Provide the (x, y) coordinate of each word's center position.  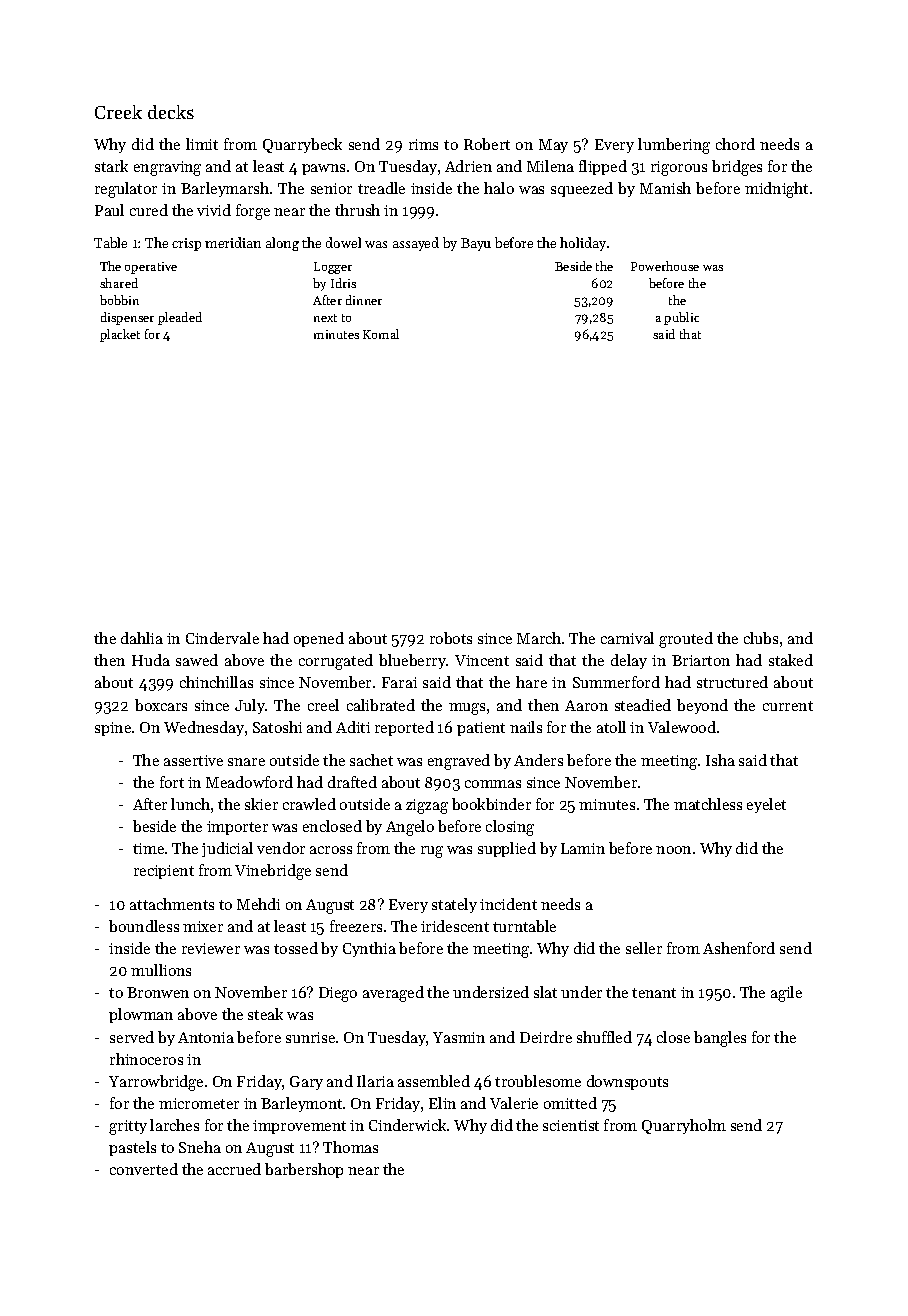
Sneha (200, 1147)
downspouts (627, 1082)
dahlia (142, 638)
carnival (627, 638)
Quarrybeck (302, 145)
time (148, 848)
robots (451, 638)
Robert (487, 144)
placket (120, 335)
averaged (393, 994)
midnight (776, 190)
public (681, 318)
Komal (381, 334)
